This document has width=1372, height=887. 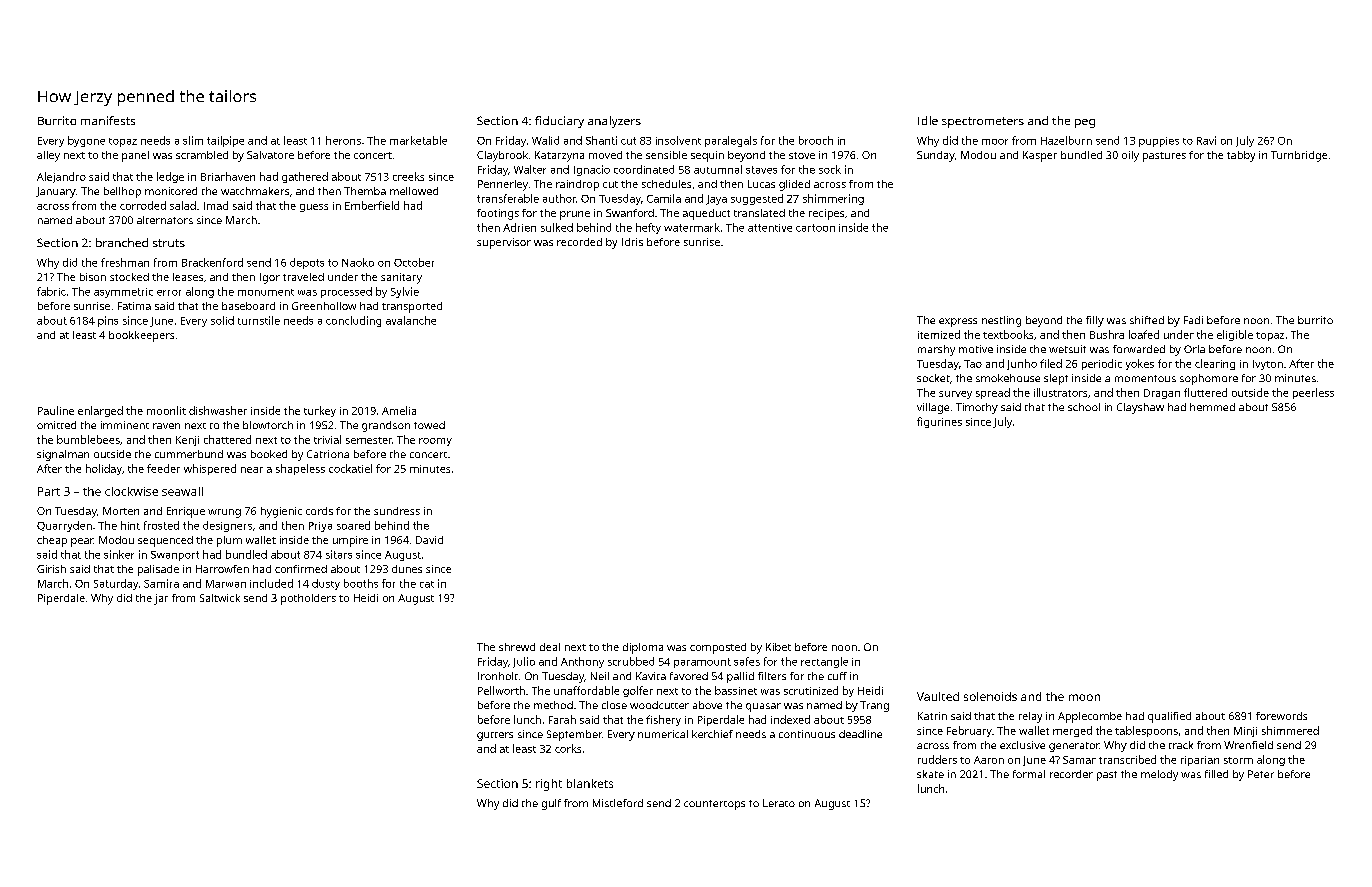 I want to click on David, so click(x=429, y=540).
